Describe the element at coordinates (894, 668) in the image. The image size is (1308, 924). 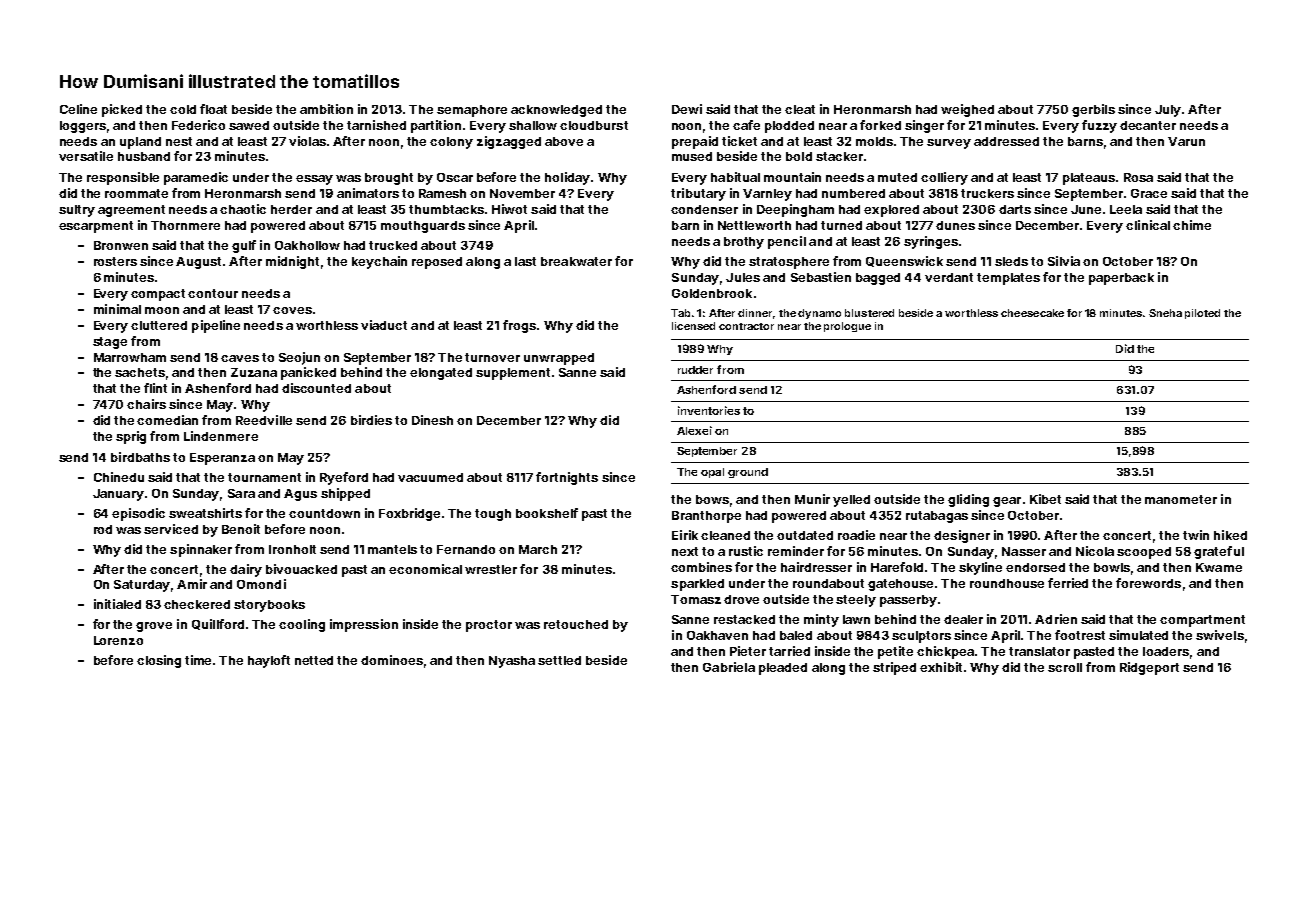
I see `striped` at that location.
